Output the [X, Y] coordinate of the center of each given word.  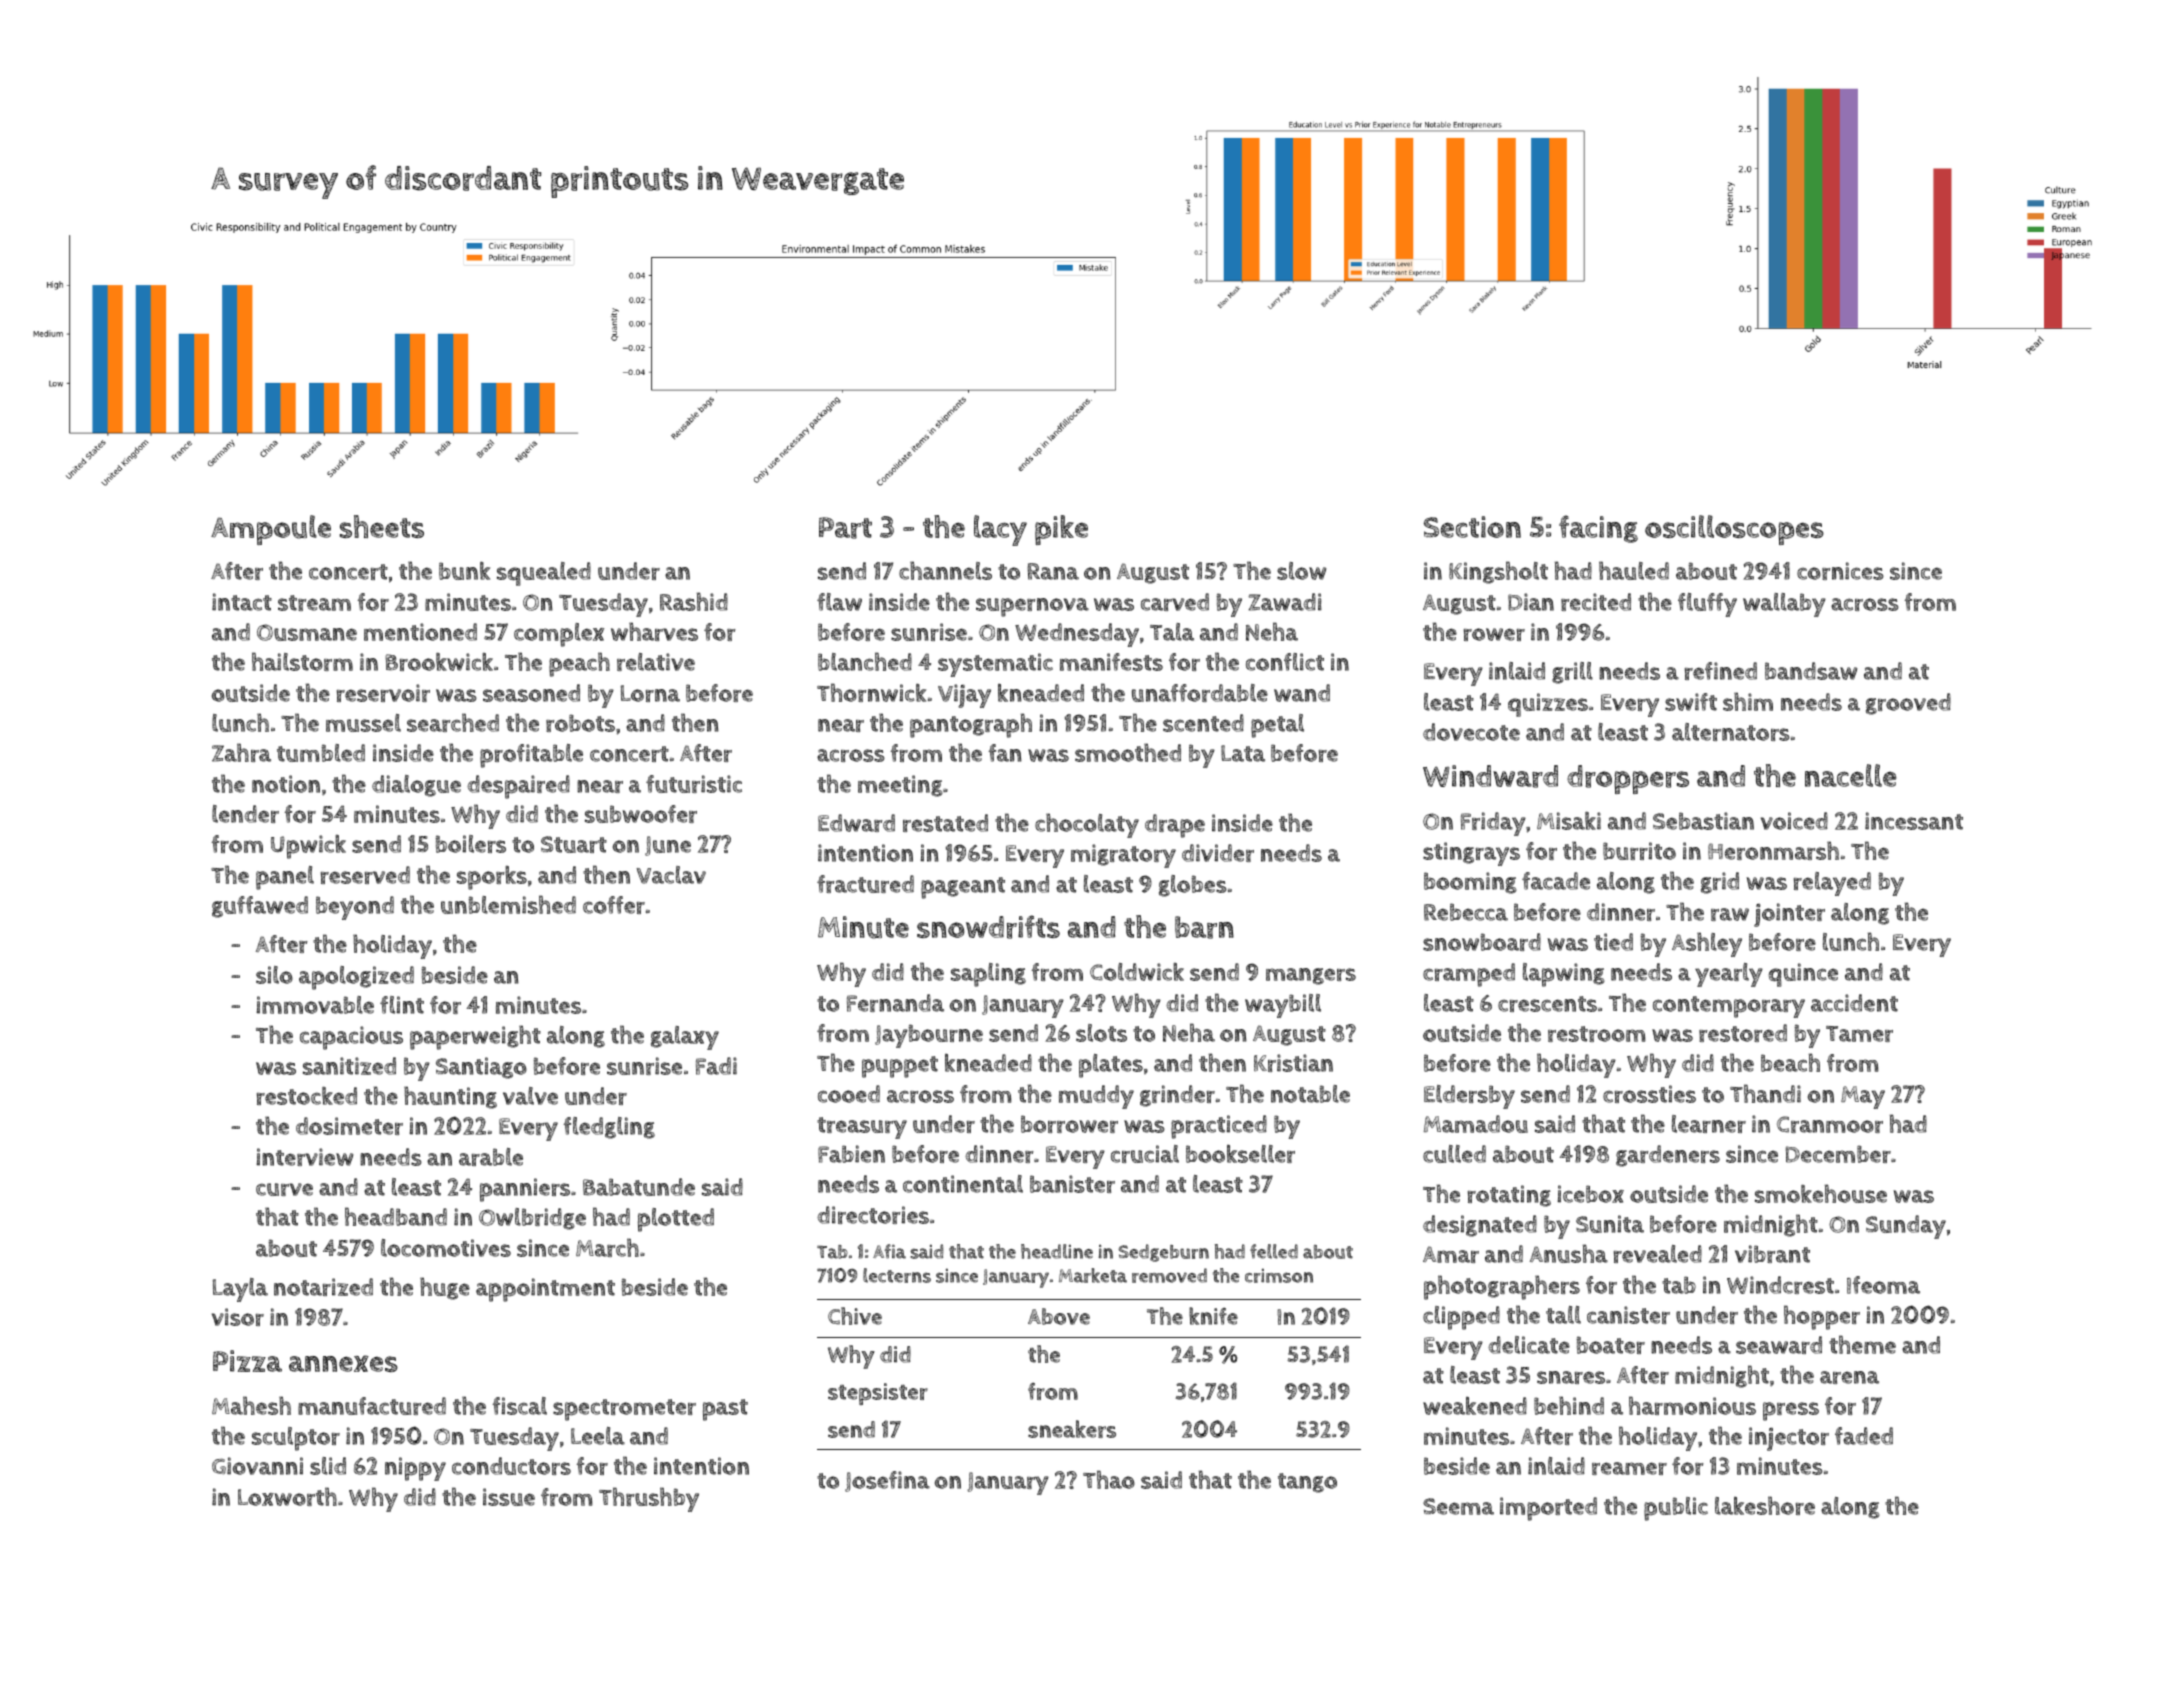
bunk [464, 571]
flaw [839, 602]
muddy [1096, 1097]
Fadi [716, 1066]
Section [1472, 527]
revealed [1658, 1254]
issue [509, 1497]
